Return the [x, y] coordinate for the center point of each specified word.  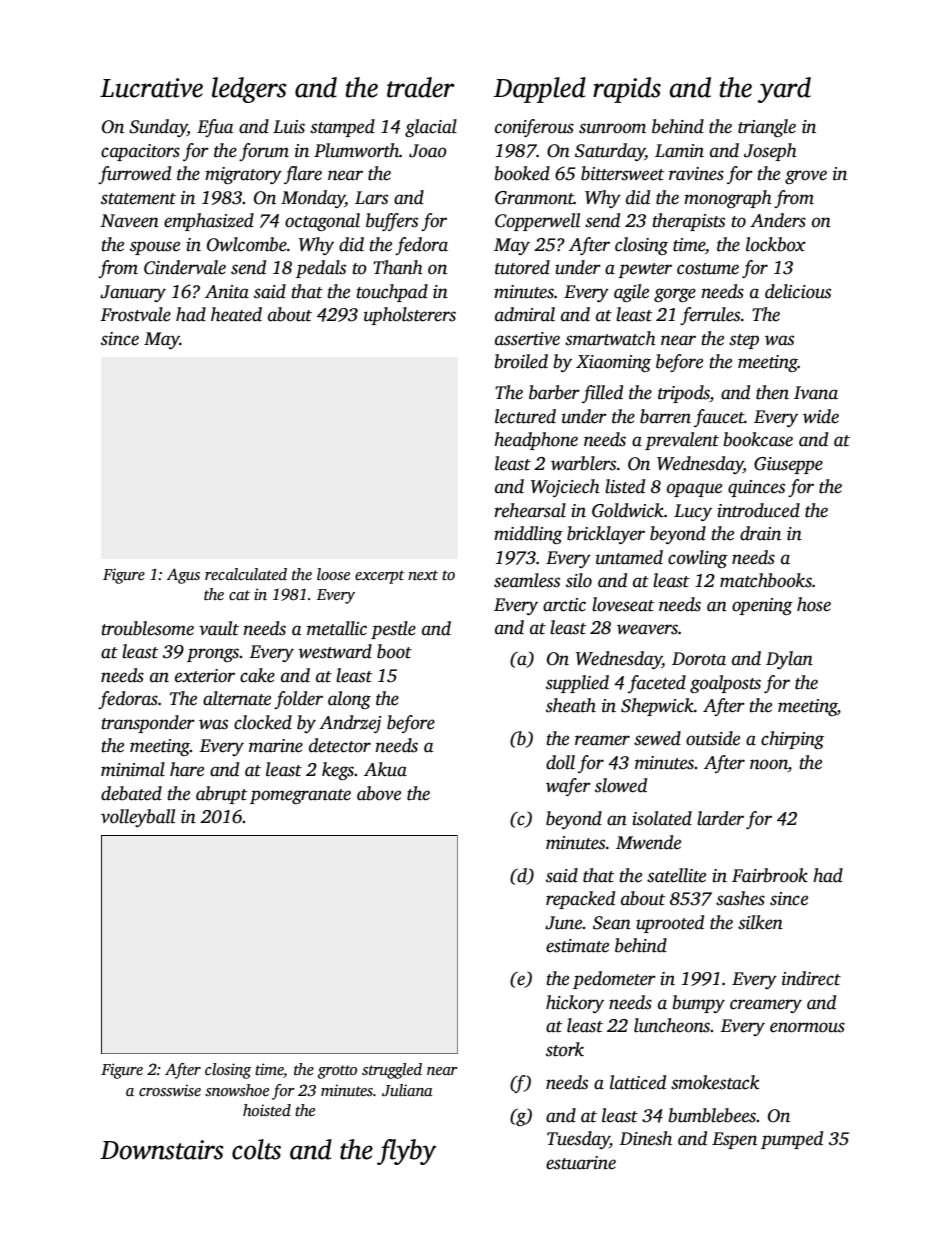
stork [565, 1049]
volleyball [138, 818]
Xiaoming [613, 363]
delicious [798, 291]
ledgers [249, 90]
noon [769, 764]
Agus [183, 576]
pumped [792, 1140]
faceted [657, 684]
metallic [337, 628]
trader [421, 87]
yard [784, 90]
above [379, 793]
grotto [337, 1072]
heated [236, 314]
